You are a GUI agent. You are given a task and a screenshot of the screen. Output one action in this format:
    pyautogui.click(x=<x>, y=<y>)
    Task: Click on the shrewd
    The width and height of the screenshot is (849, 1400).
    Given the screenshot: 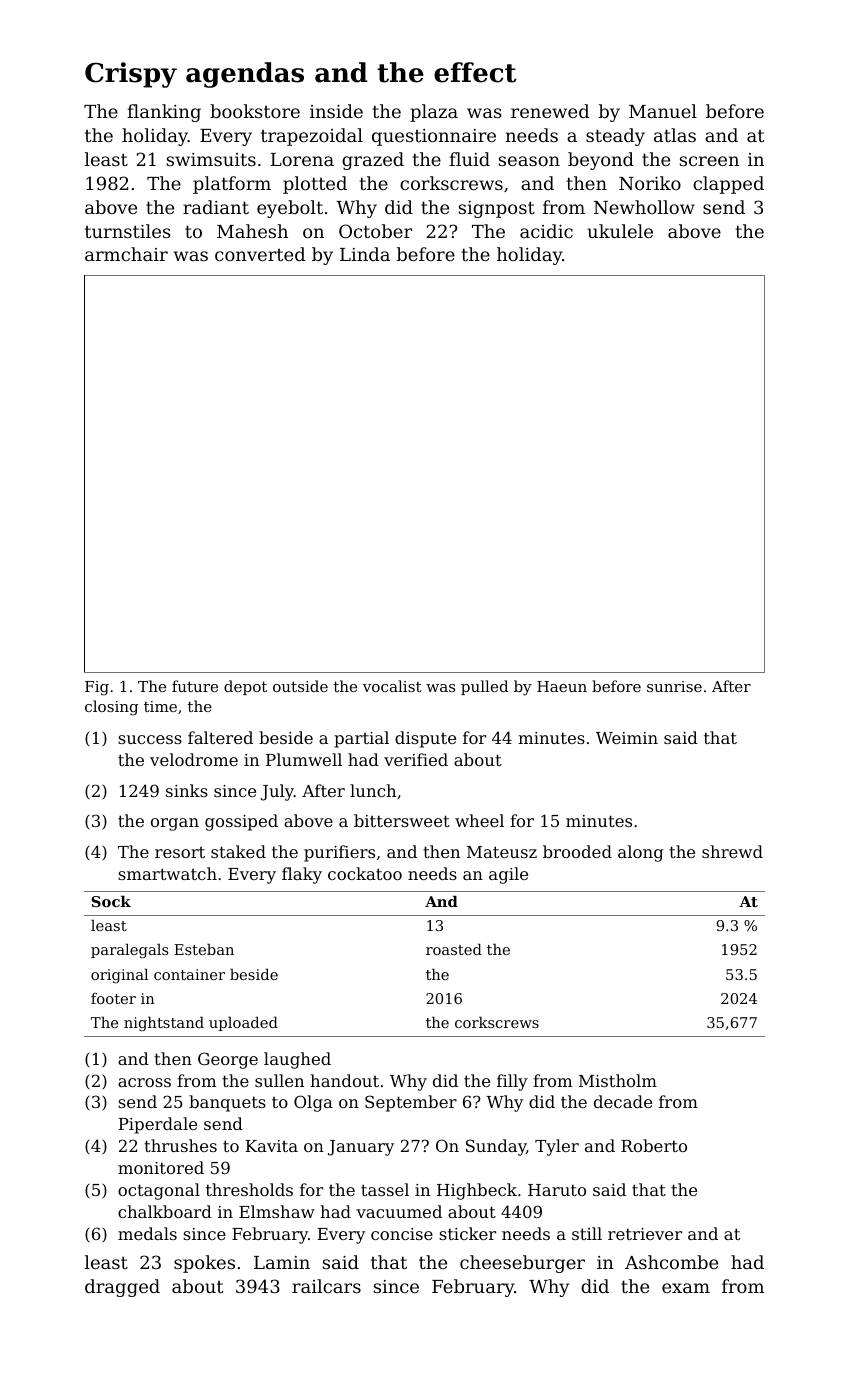 What is the action you would take?
    pyautogui.click(x=732, y=851)
